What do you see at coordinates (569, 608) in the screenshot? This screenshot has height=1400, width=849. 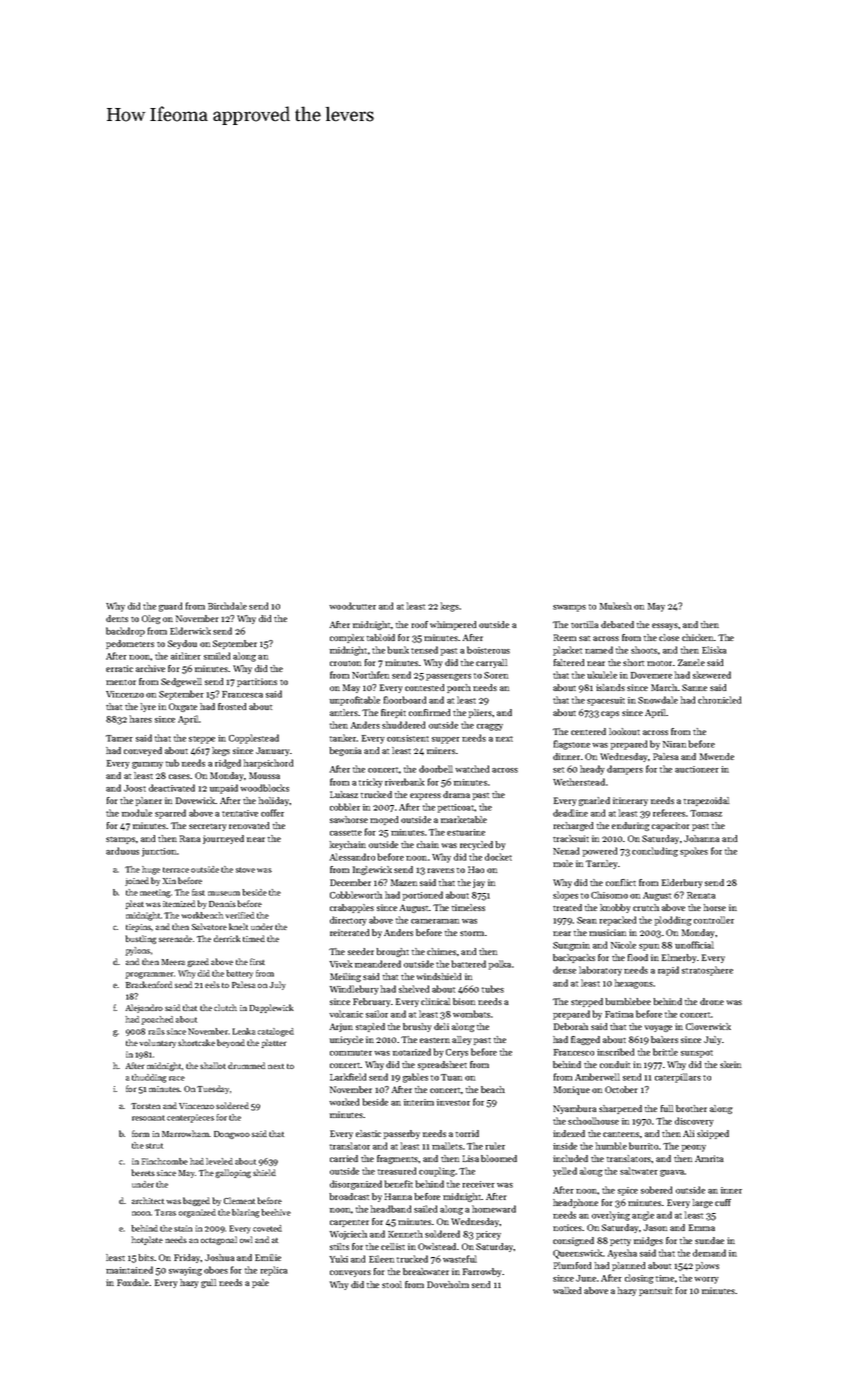 I see `swamps` at bounding box center [569, 608].
